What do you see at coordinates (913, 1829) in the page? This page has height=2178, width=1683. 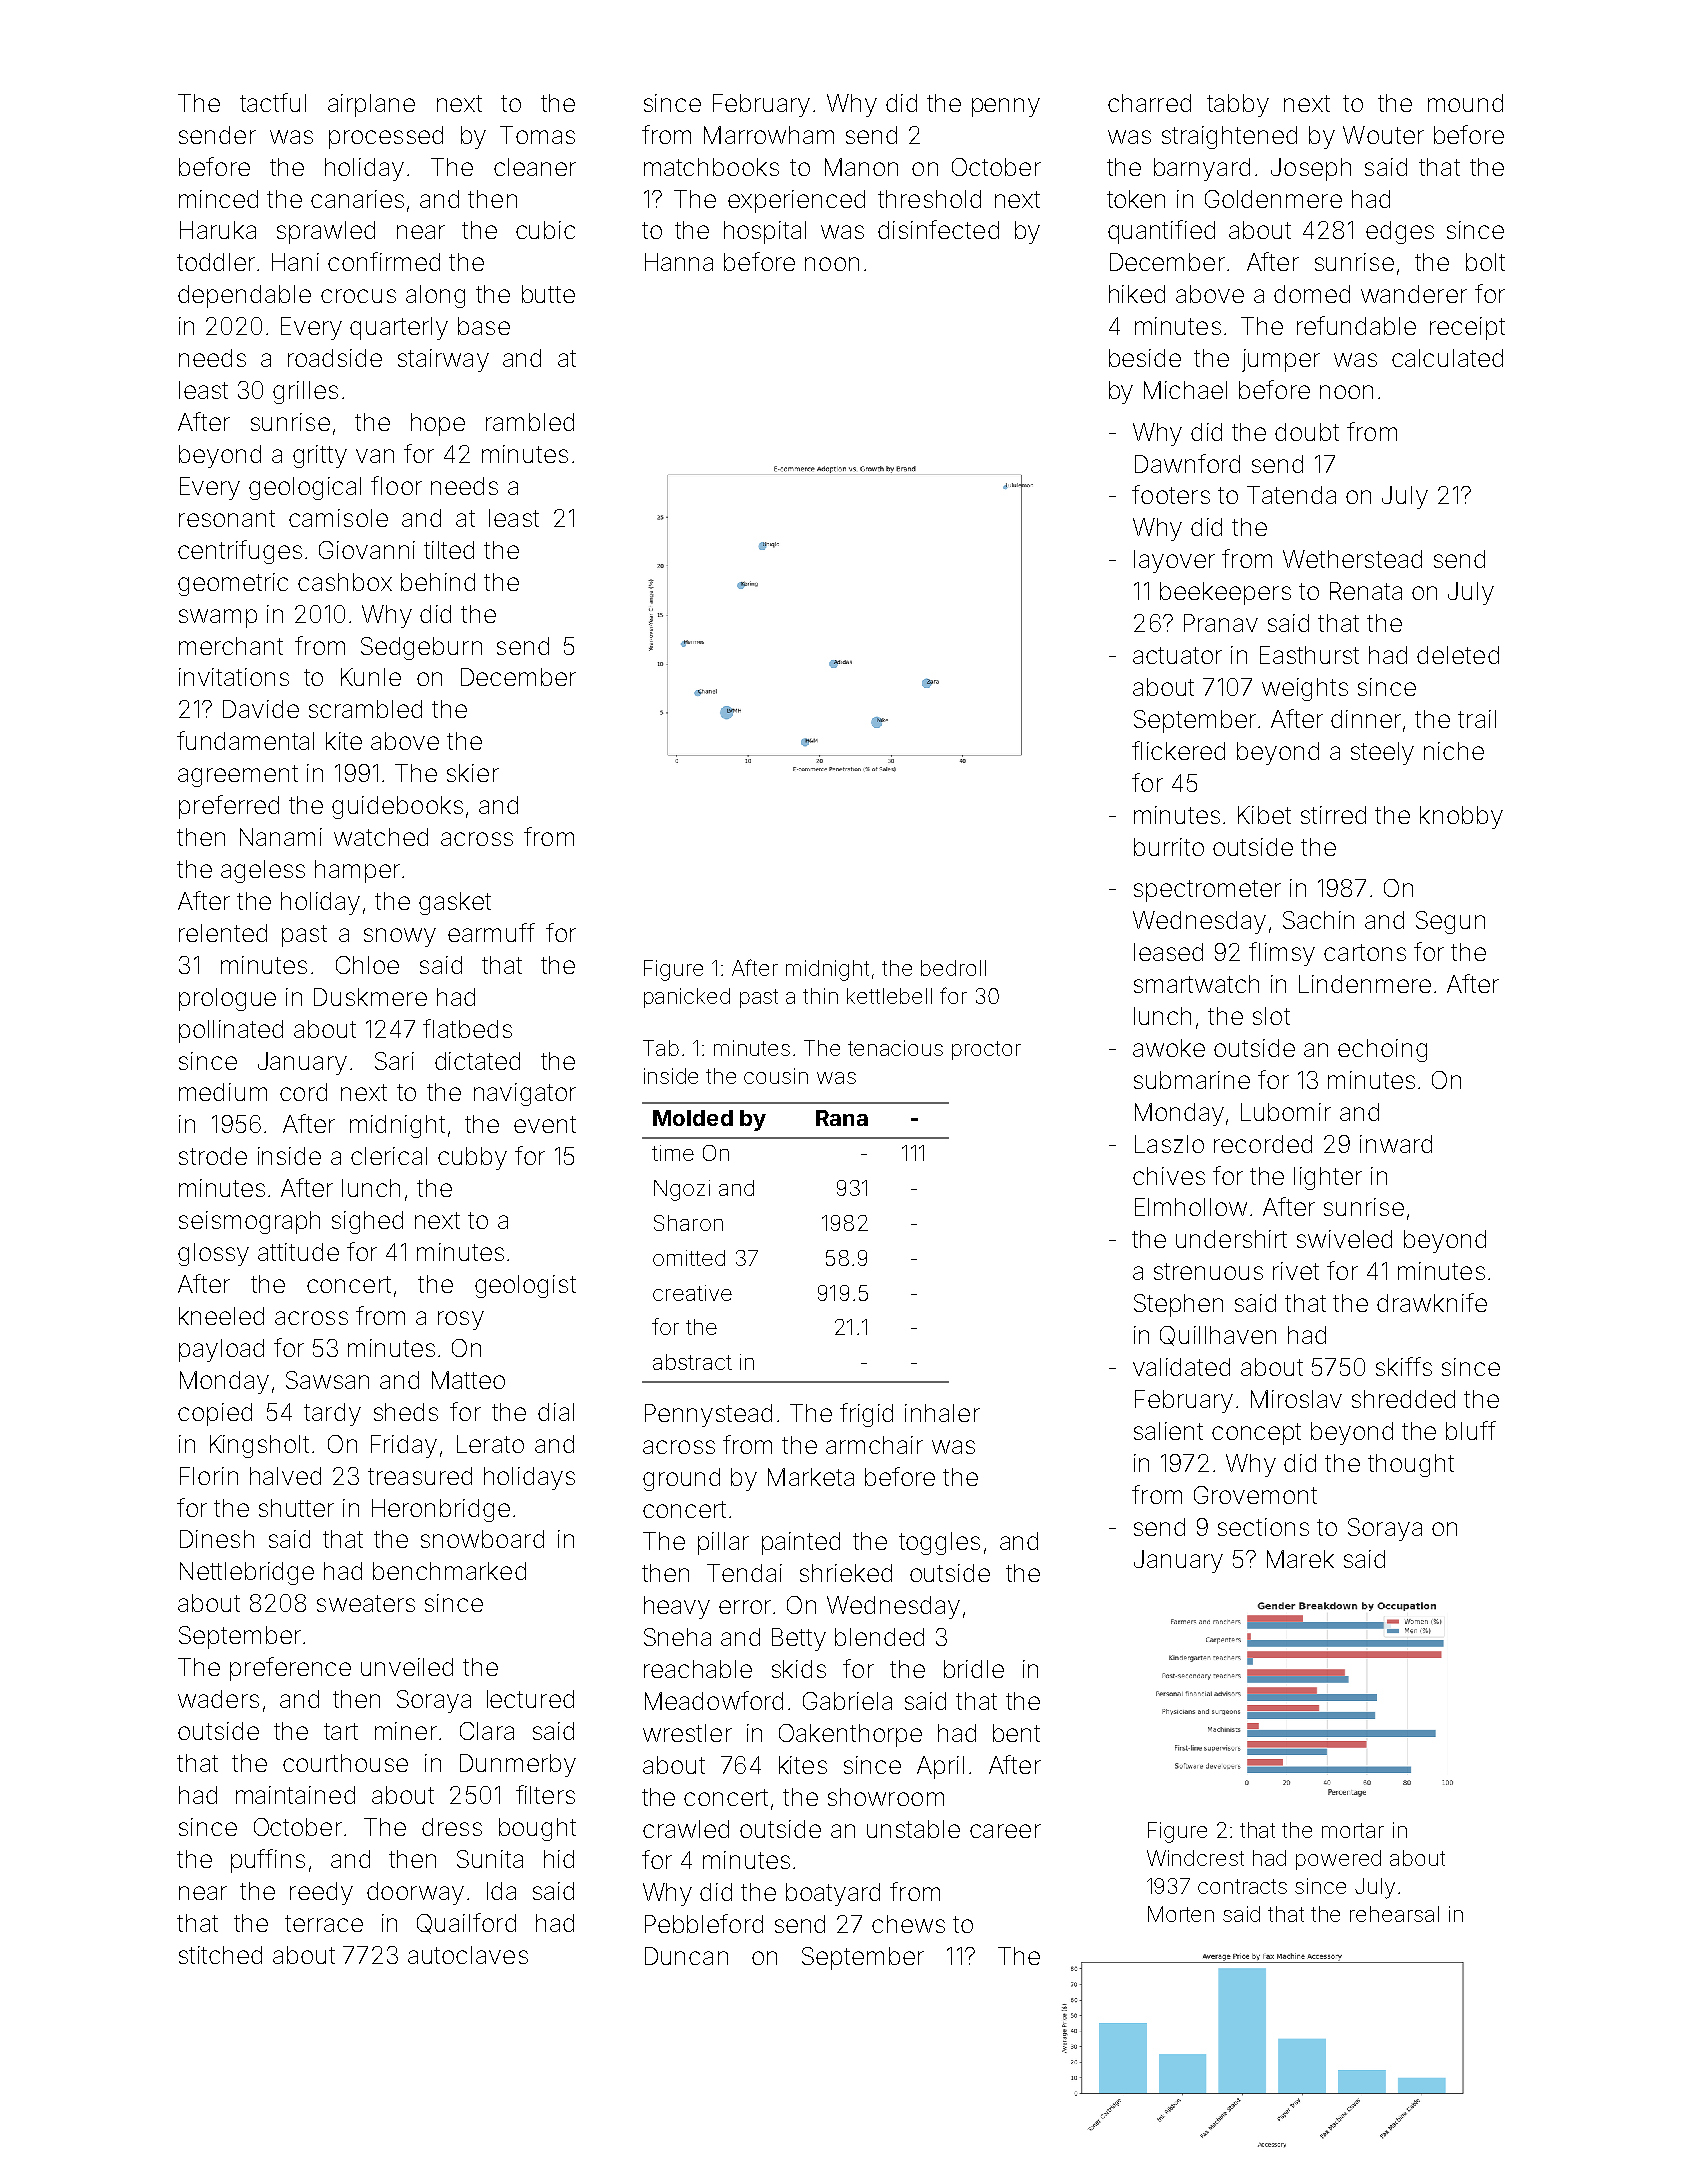 I see `unstable` at bounding box center [913, 1829].
